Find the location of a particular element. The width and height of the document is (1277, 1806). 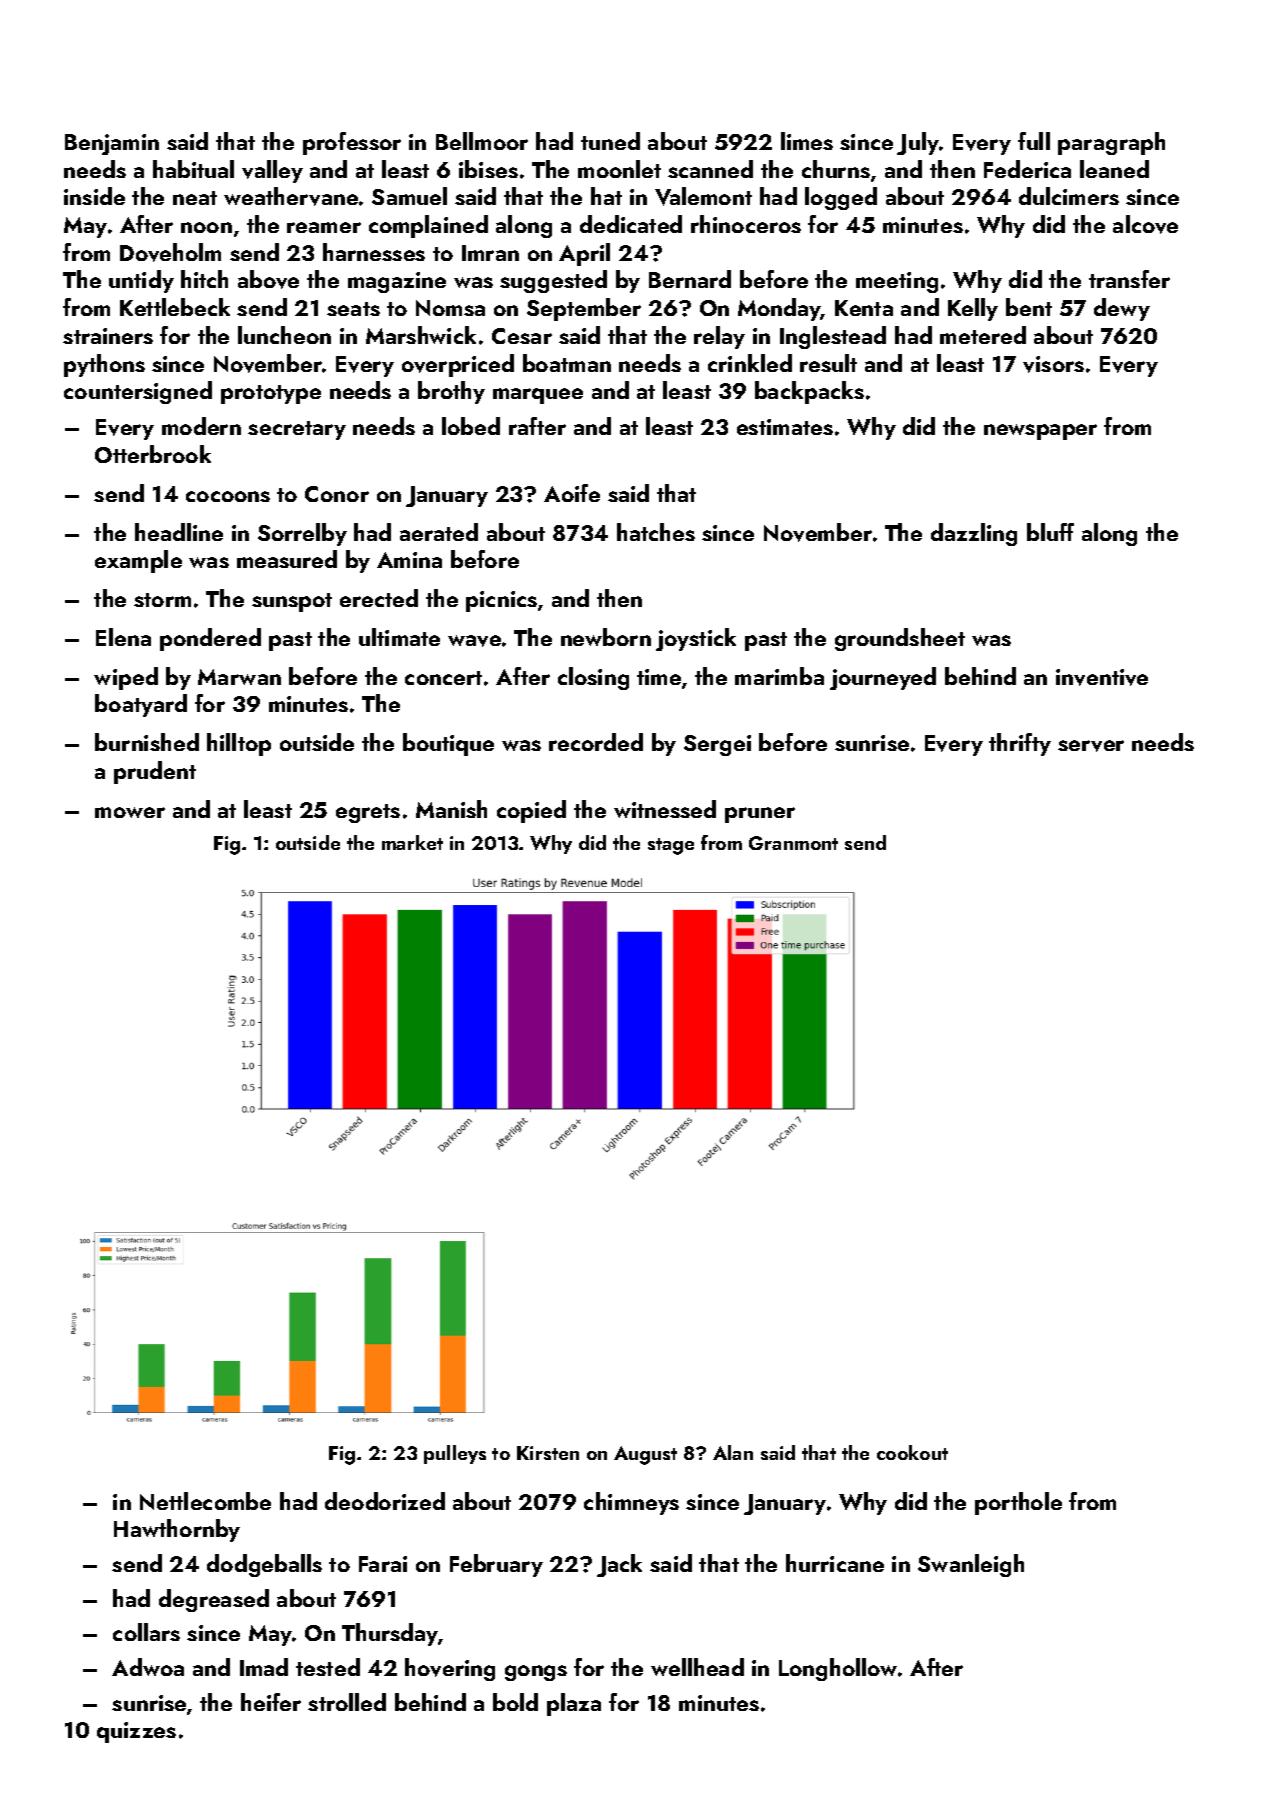

porthole is located at coordinates (1018, 1503).
